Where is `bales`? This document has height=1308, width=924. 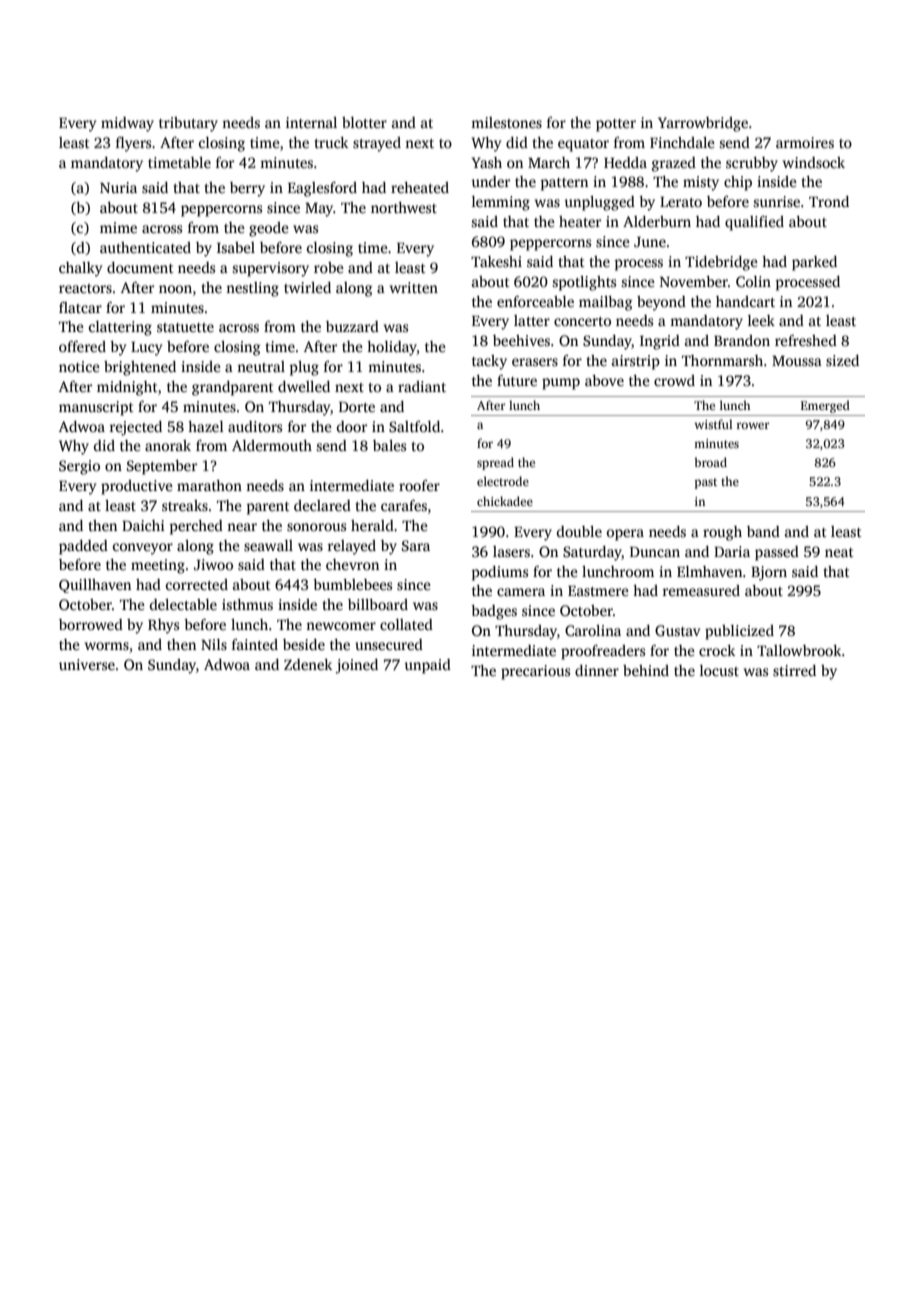 bales is located at coordinates (389, 445).
